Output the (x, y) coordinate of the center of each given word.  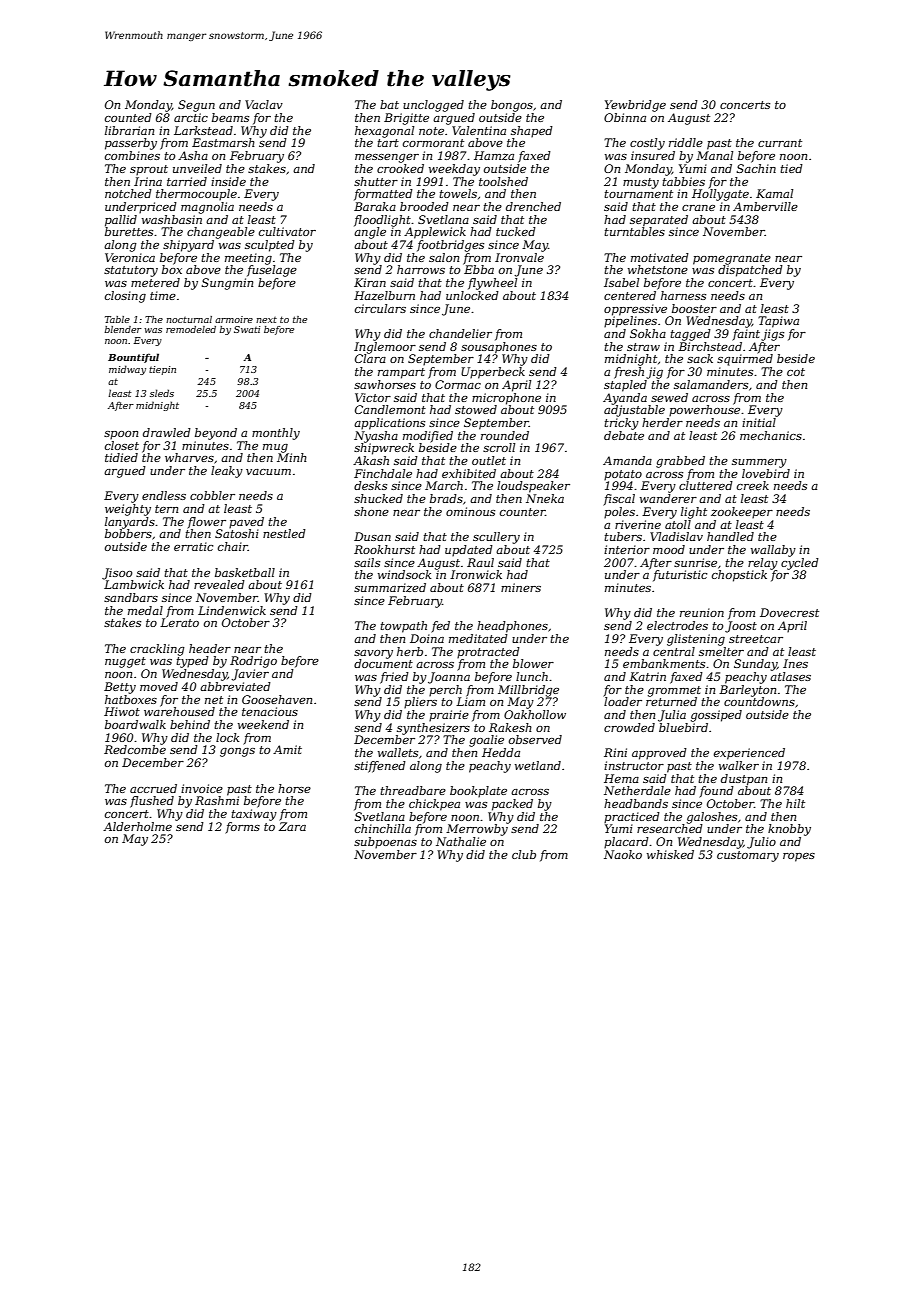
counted (128, 117)
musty (641, 183)
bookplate (478, 792)
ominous (470, 511)
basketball (245, 572)
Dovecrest (789, 612)
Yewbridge (635, 106)
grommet (674, 691)
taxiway (254, 815)
